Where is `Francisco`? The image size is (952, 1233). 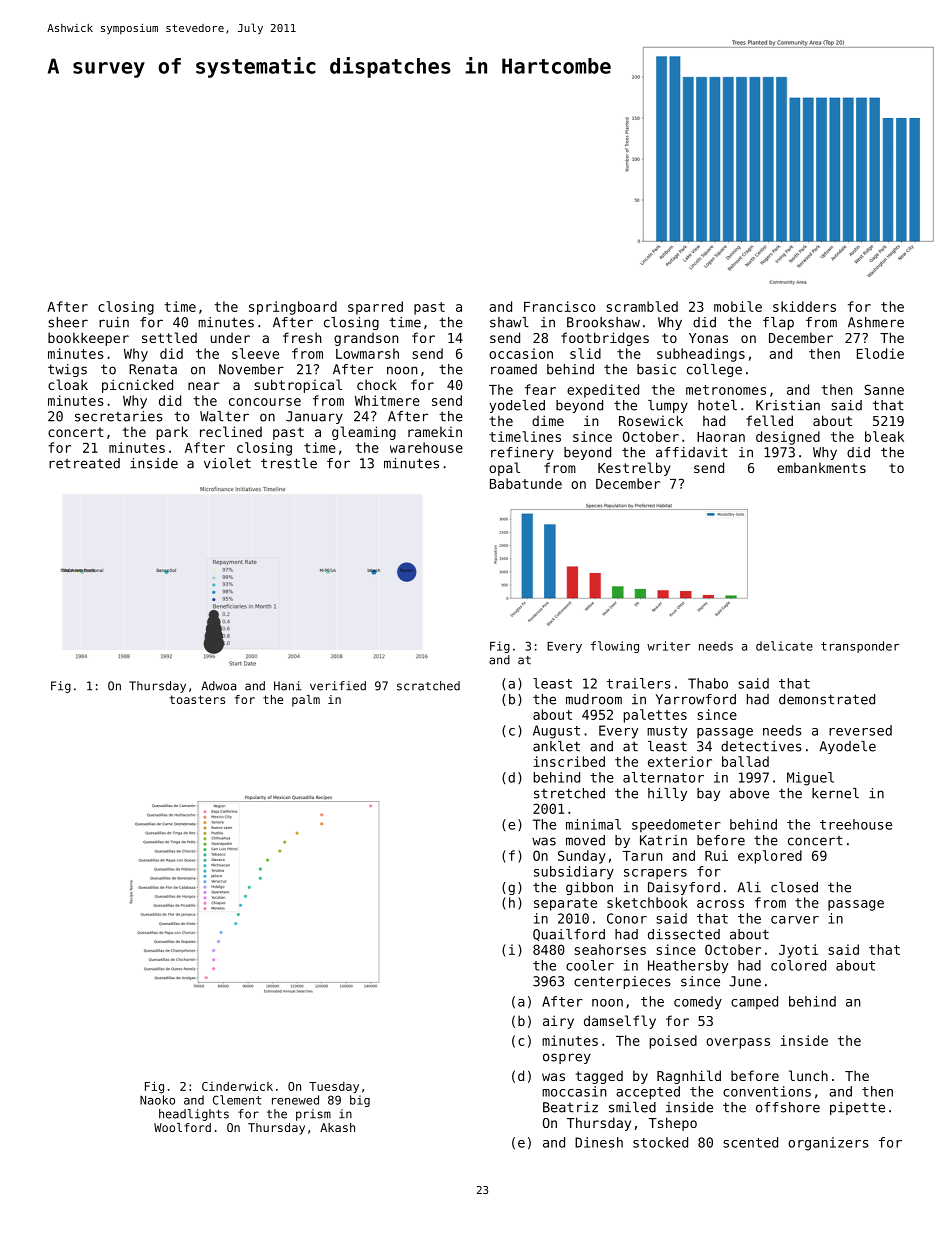 Francisco is located at coordinates (559, 306).
